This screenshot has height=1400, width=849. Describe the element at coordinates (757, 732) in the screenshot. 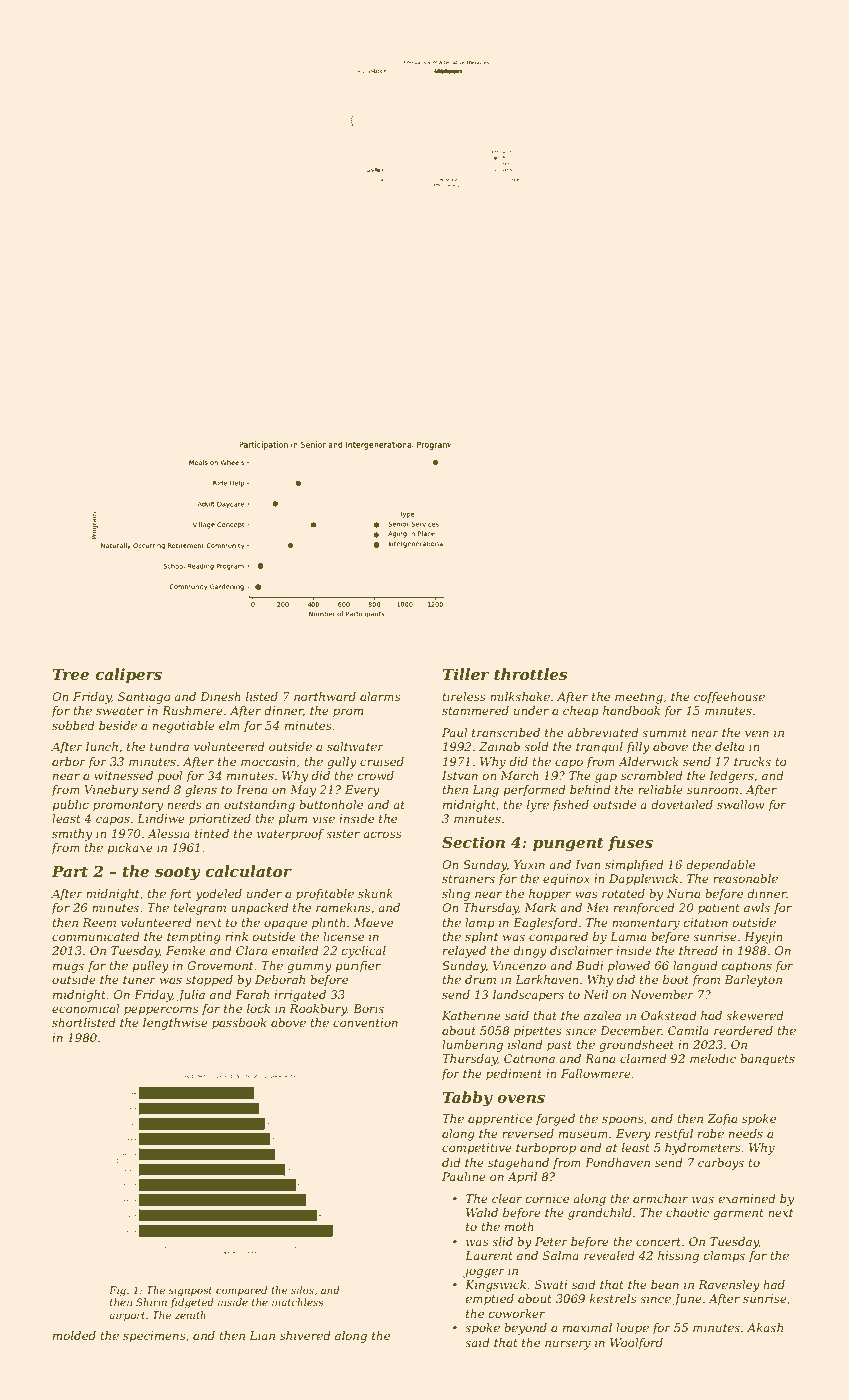

I see `vein` at that location.
